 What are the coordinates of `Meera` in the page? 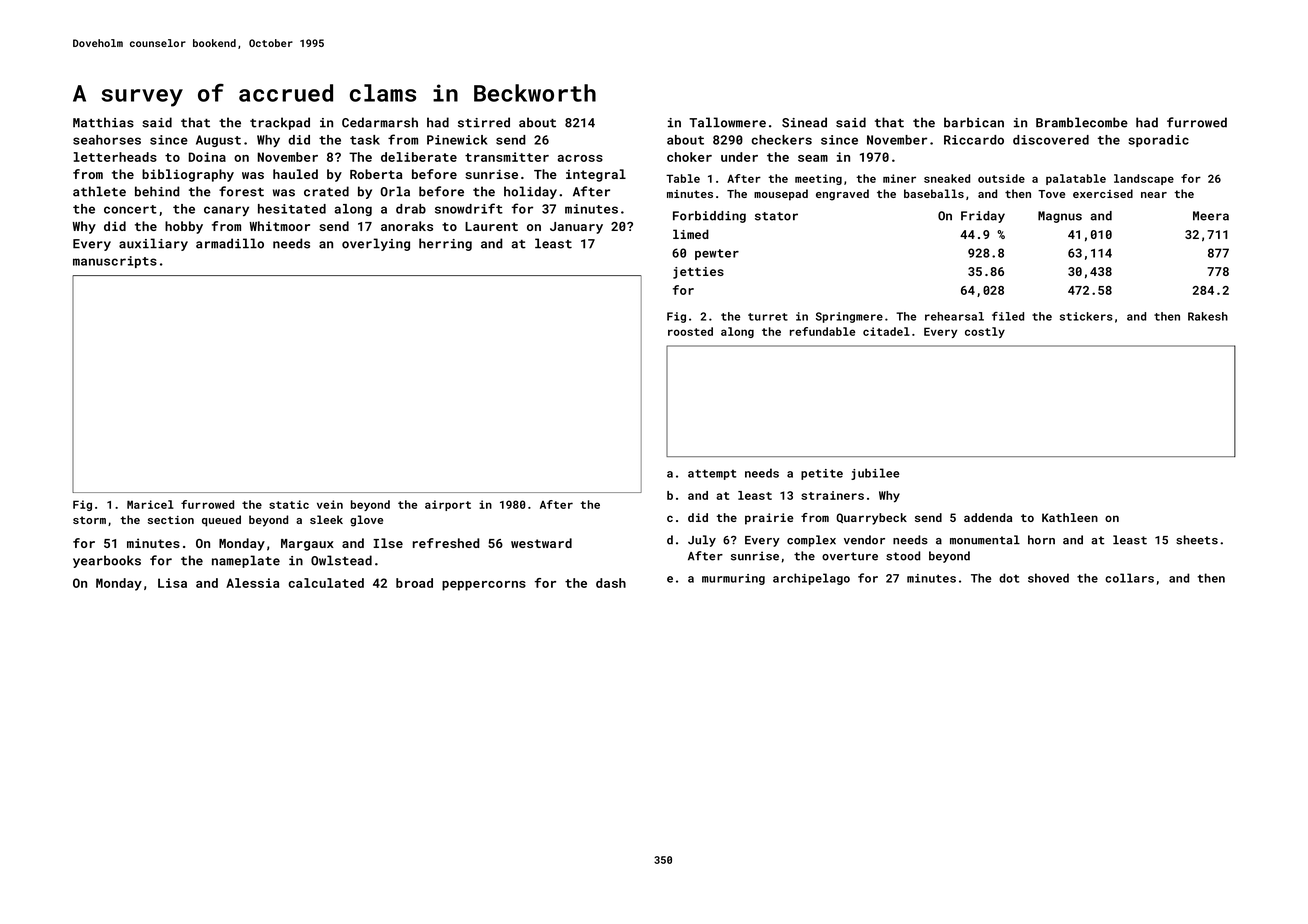 It's located at (1211, 216).
